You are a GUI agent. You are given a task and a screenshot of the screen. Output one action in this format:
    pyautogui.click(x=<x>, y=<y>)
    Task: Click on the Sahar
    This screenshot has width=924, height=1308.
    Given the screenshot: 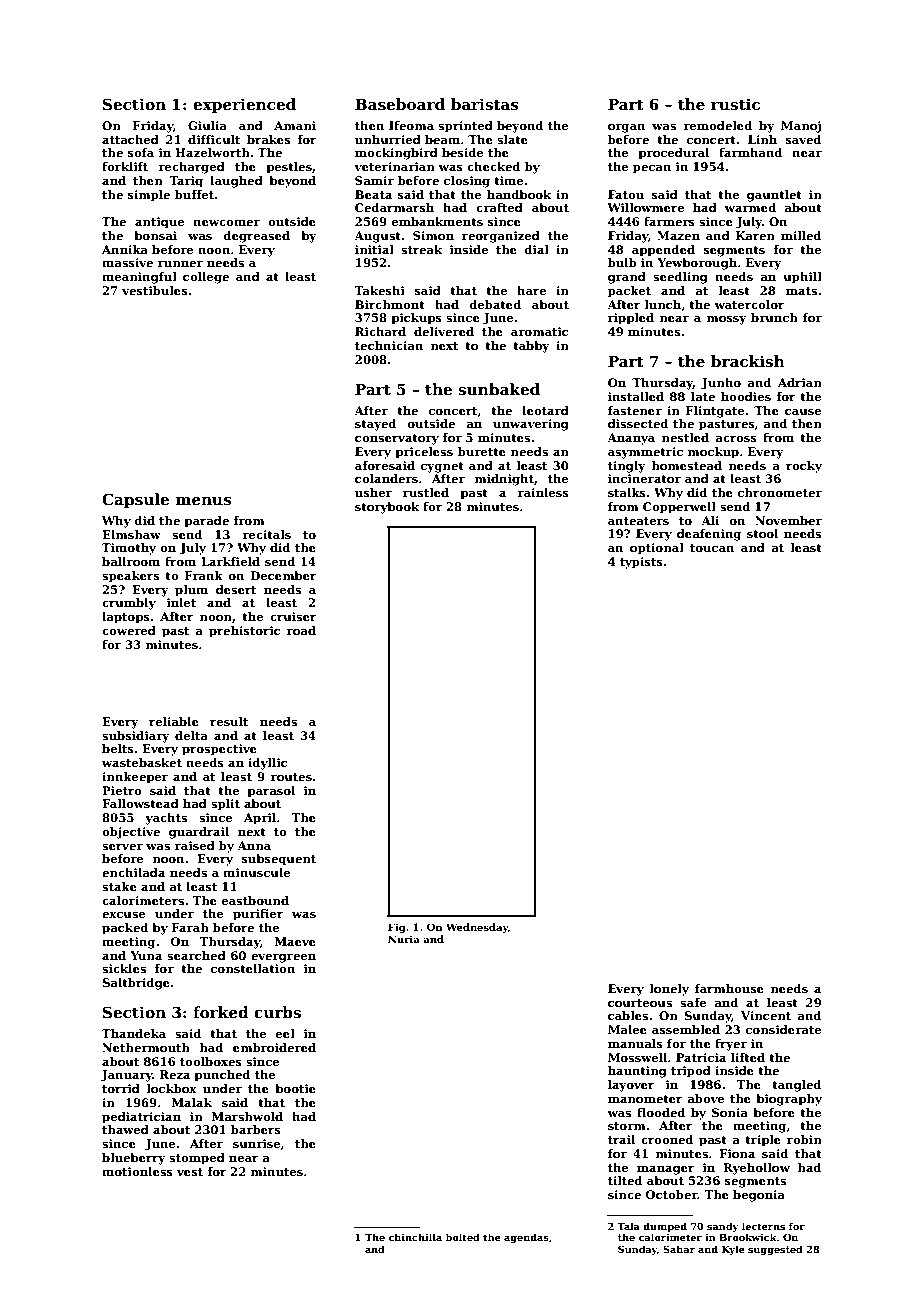 What is the action you would take?
    pyautogui.click(x=679, y=1249)
